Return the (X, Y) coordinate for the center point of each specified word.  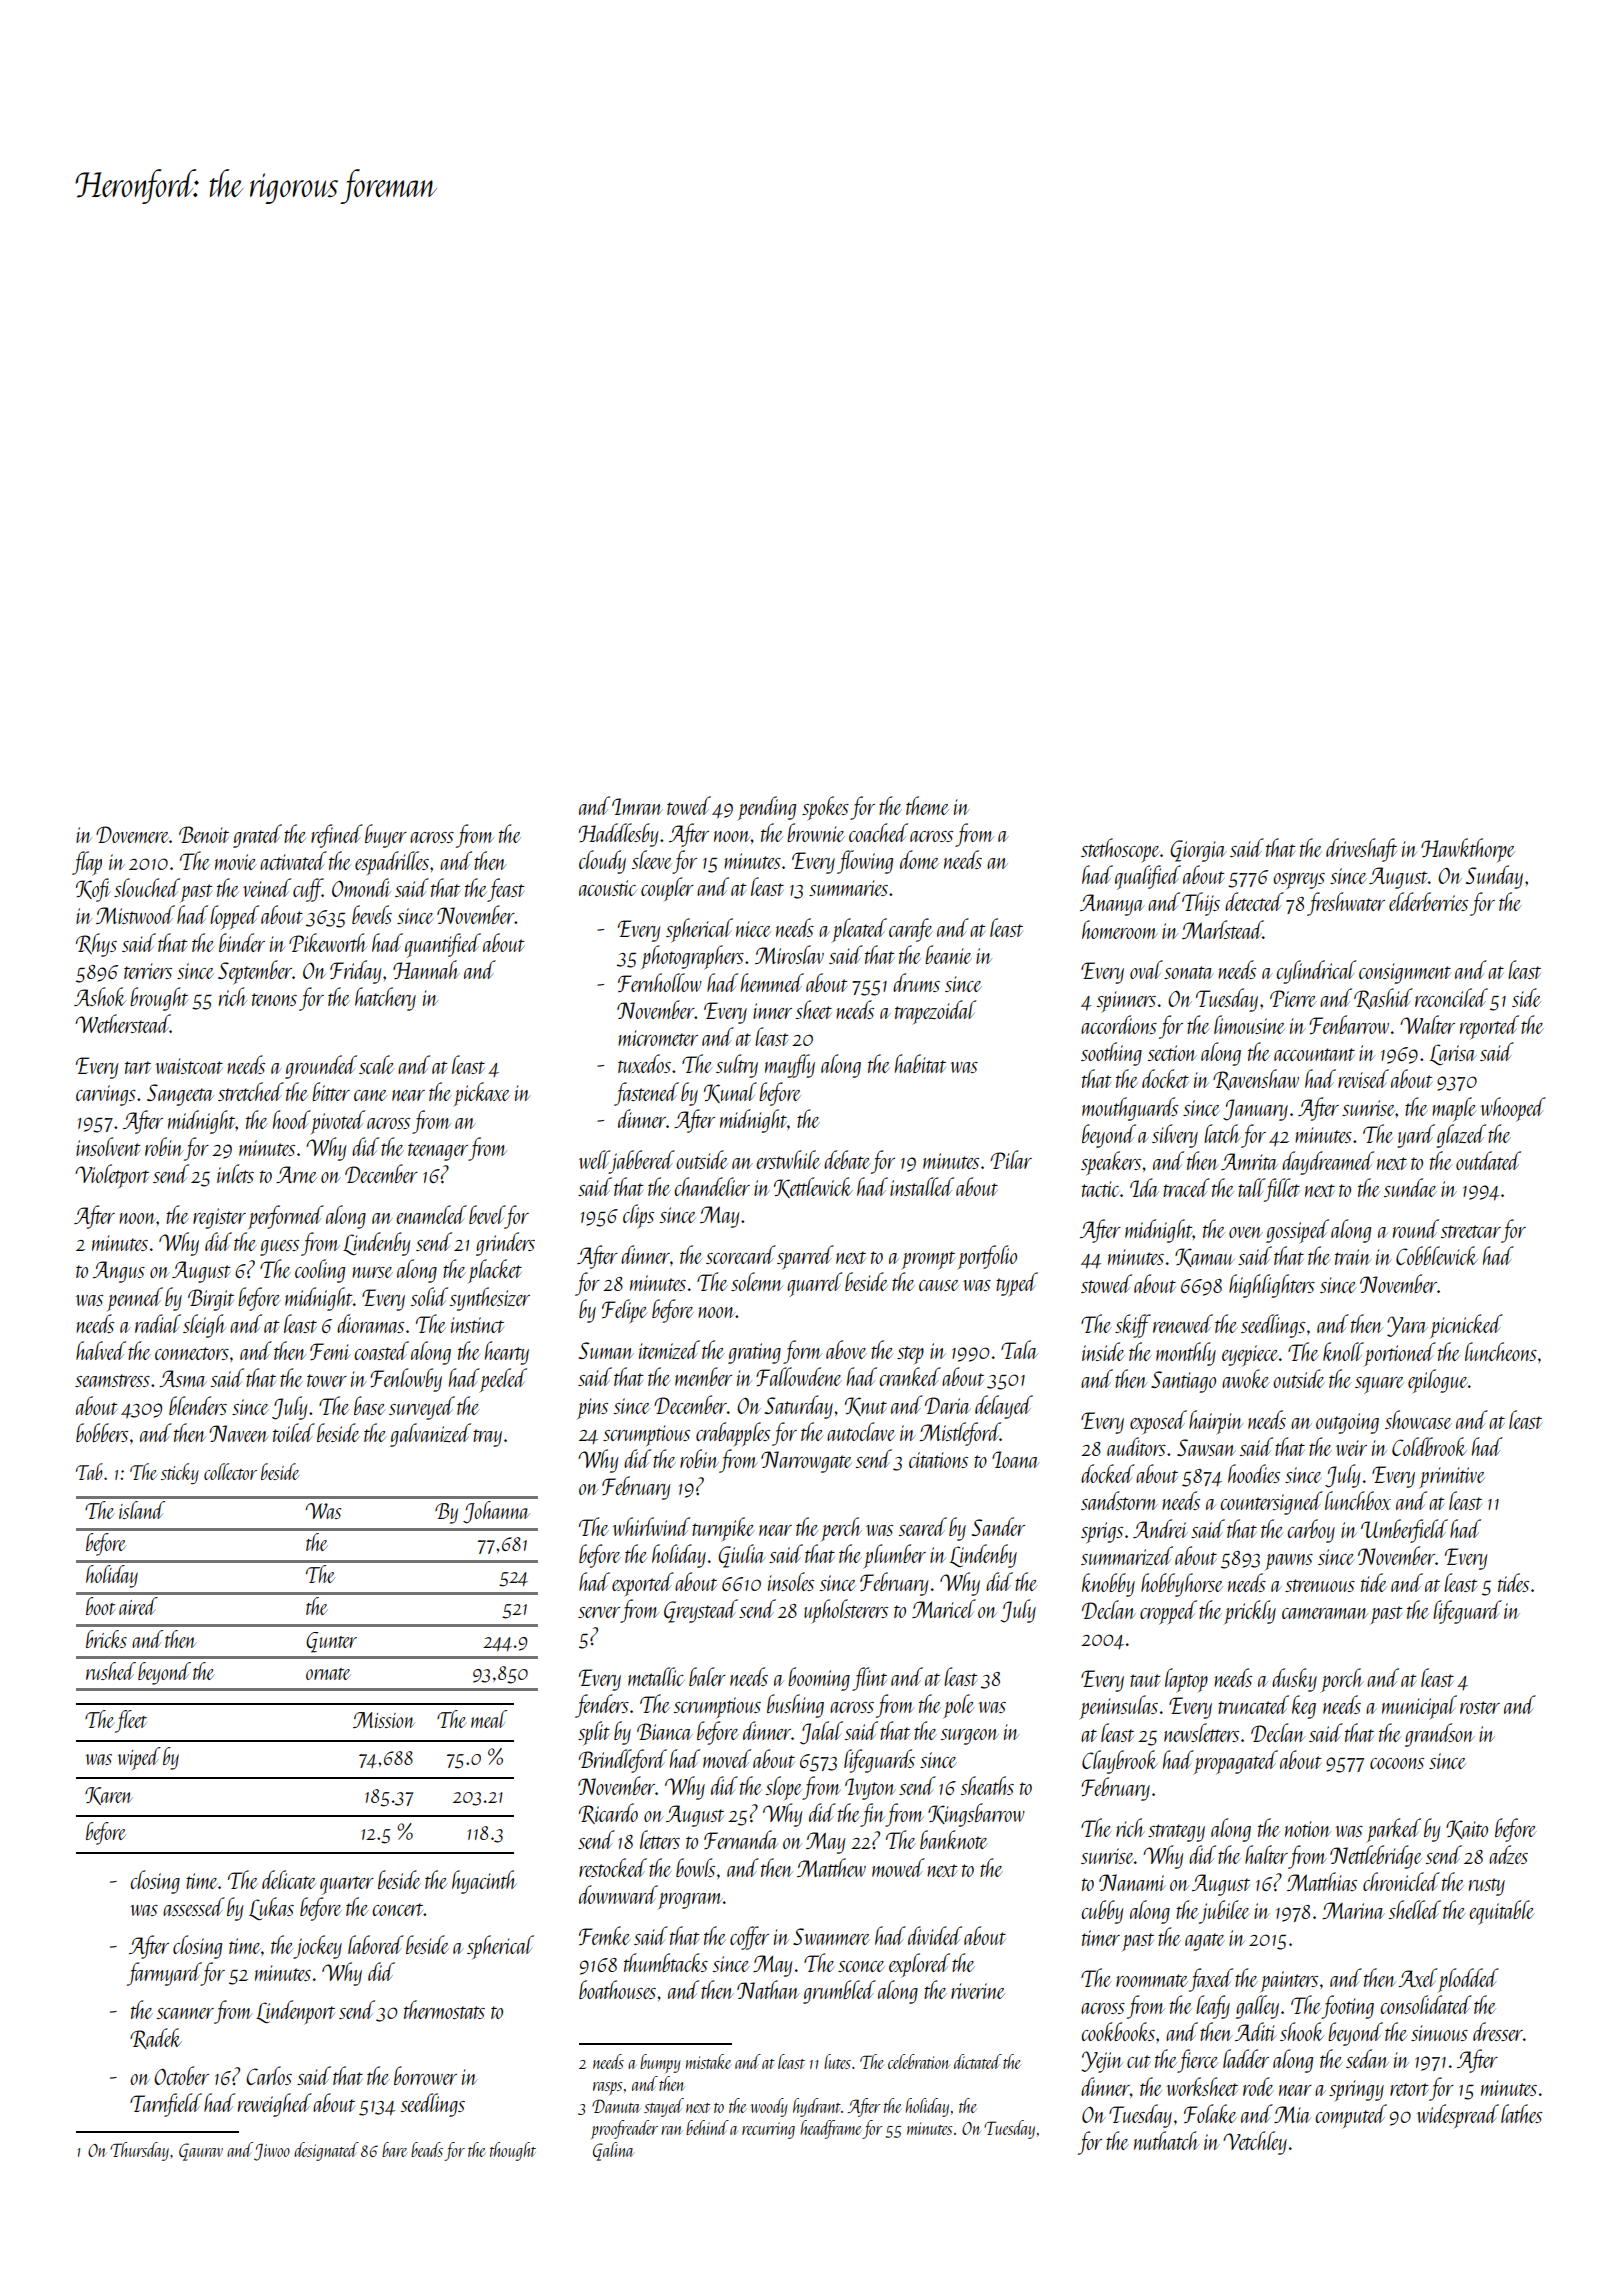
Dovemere (132, 834)
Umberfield (1404, 1531)
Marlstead (1222, 929)
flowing (865, 862)
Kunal (730, 1092)
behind (707, 2127)
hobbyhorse (1181, 1585)
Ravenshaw (1256, 1079)
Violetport (112, 1176)
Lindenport (295, 2012)
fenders (602, 1706)
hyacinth (484, 1882)
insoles (791, 1581)
